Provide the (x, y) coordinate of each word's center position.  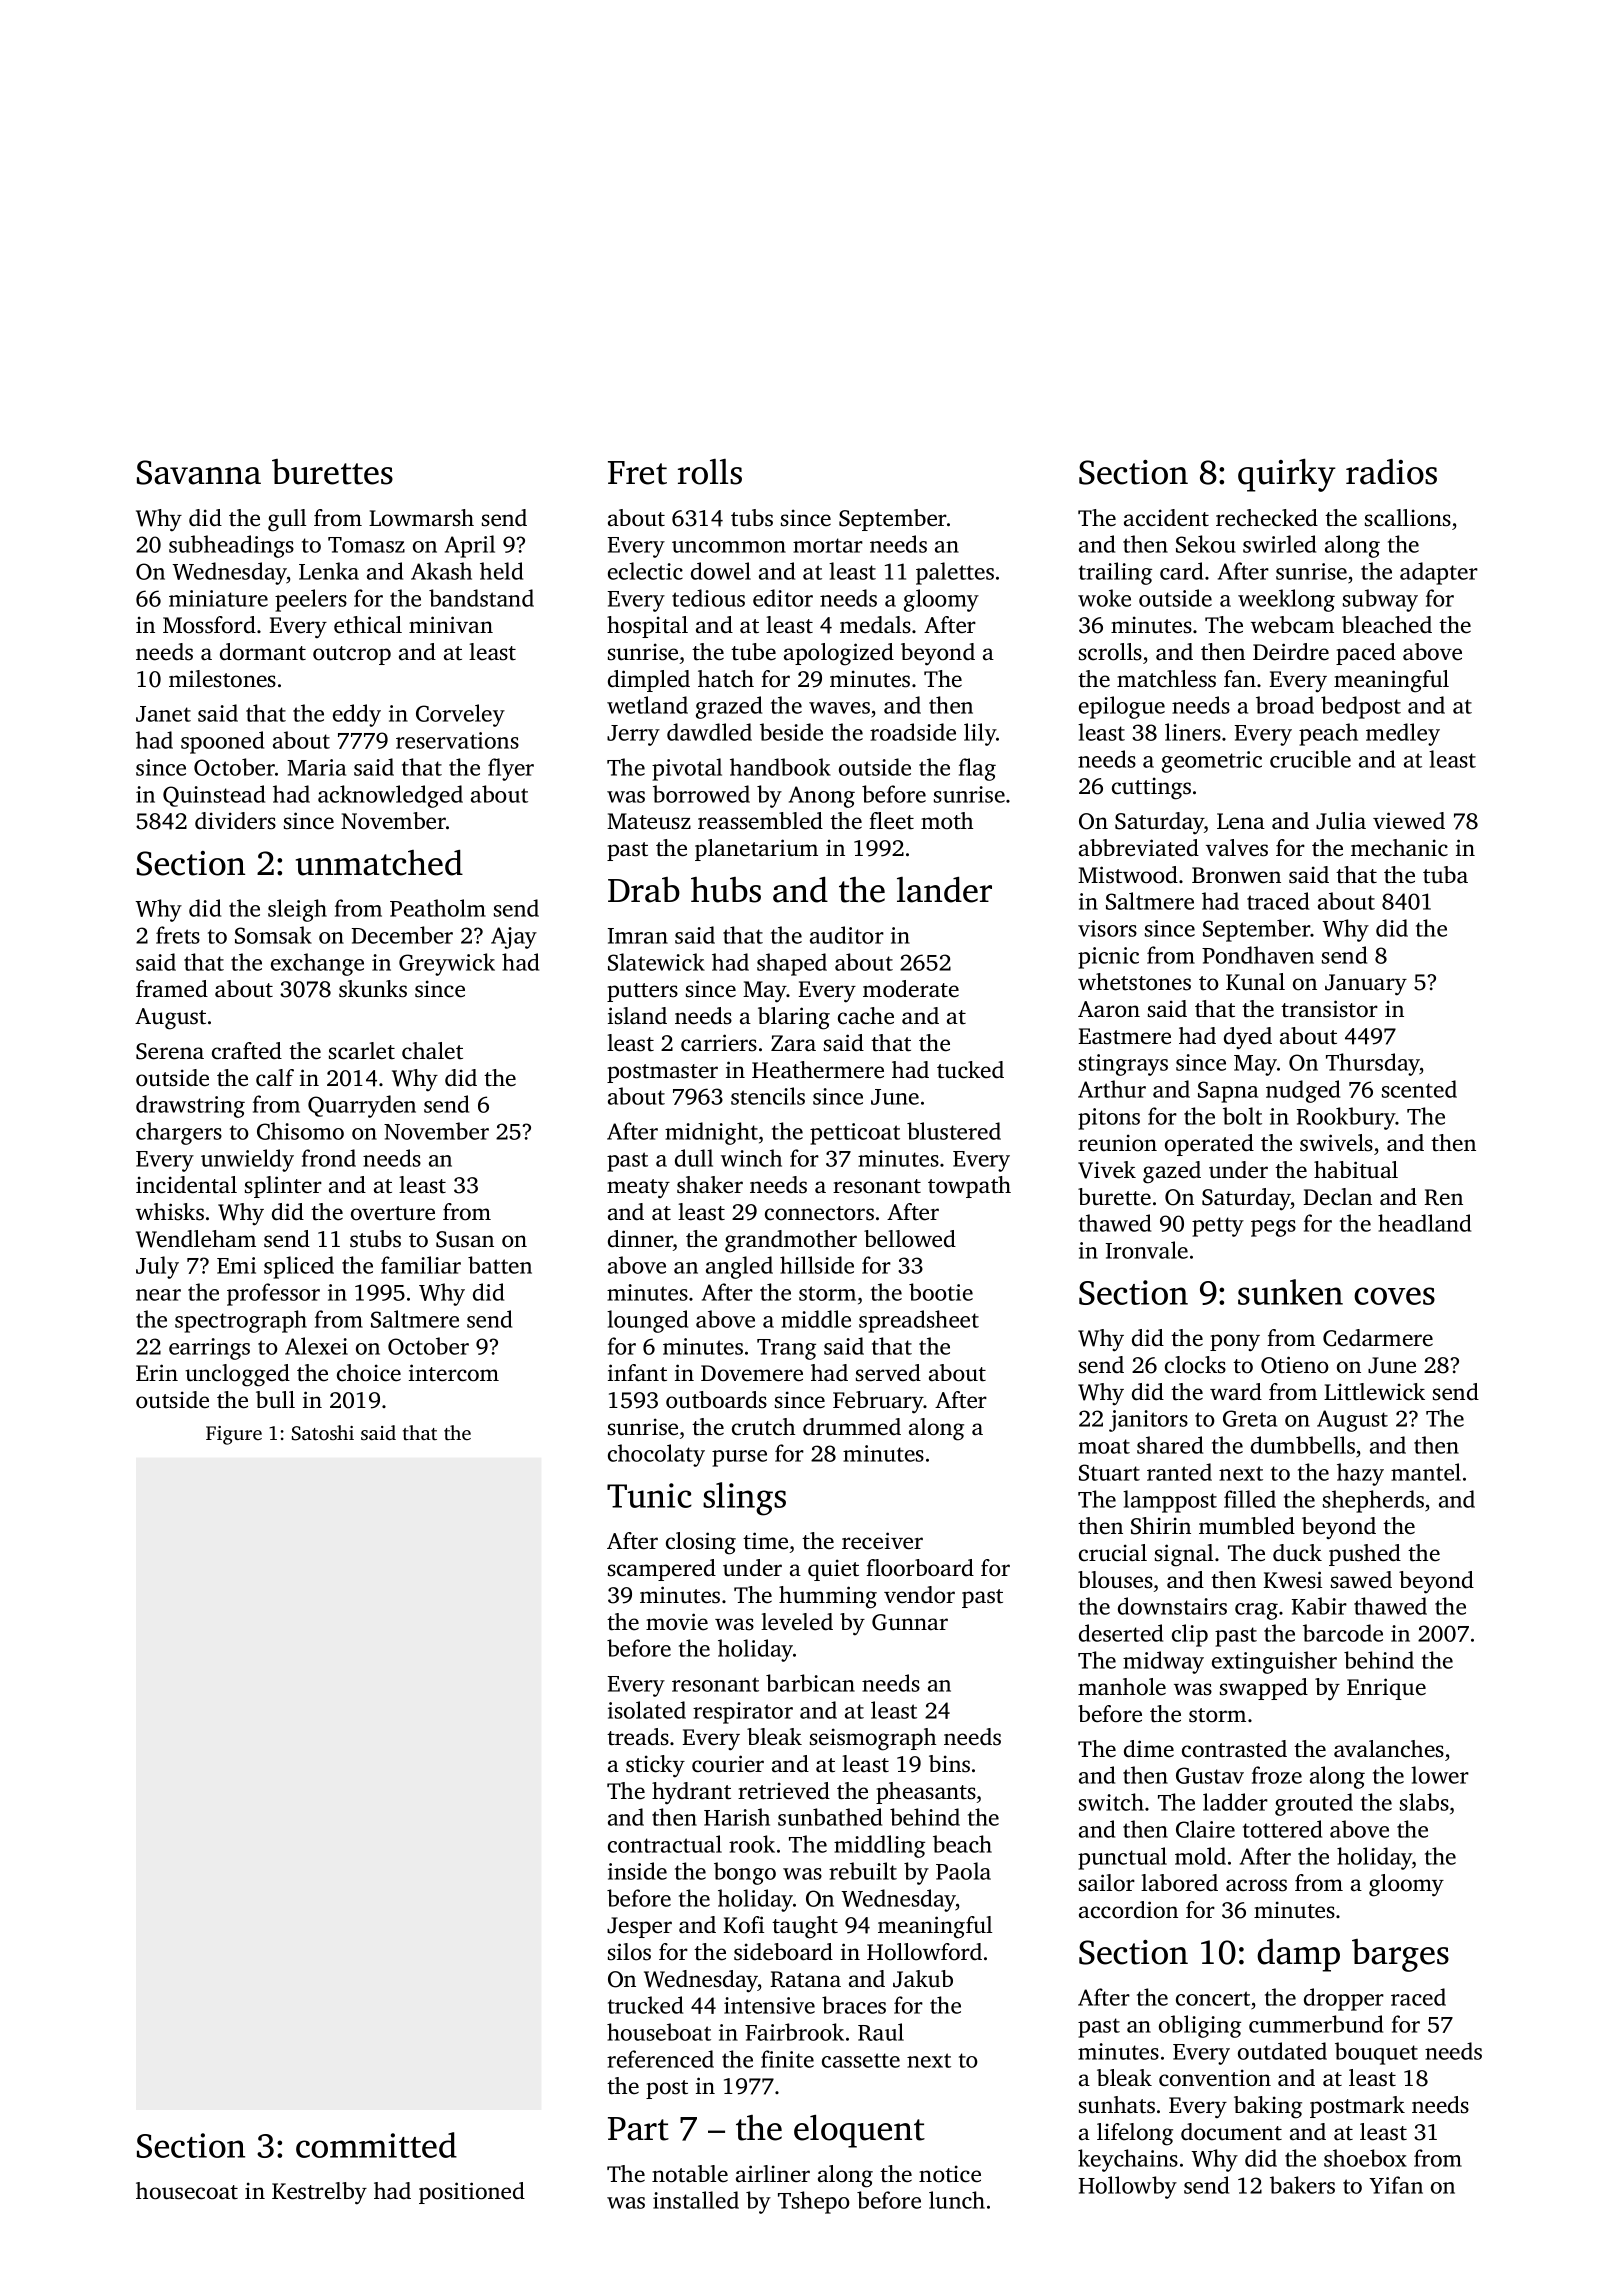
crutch (763, 1427)
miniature (218, 598)
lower (1440, 1775)
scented (1419, 1089)
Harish (737, 1817)
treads (638, 1737)
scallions (1408, 518)
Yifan (1396, 2185)
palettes (955, 573)
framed (172, 989)
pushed (1365, 1555)
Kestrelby (319, 2193)
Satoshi (323, 1433)
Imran (638, 936)
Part (638, 2129)
